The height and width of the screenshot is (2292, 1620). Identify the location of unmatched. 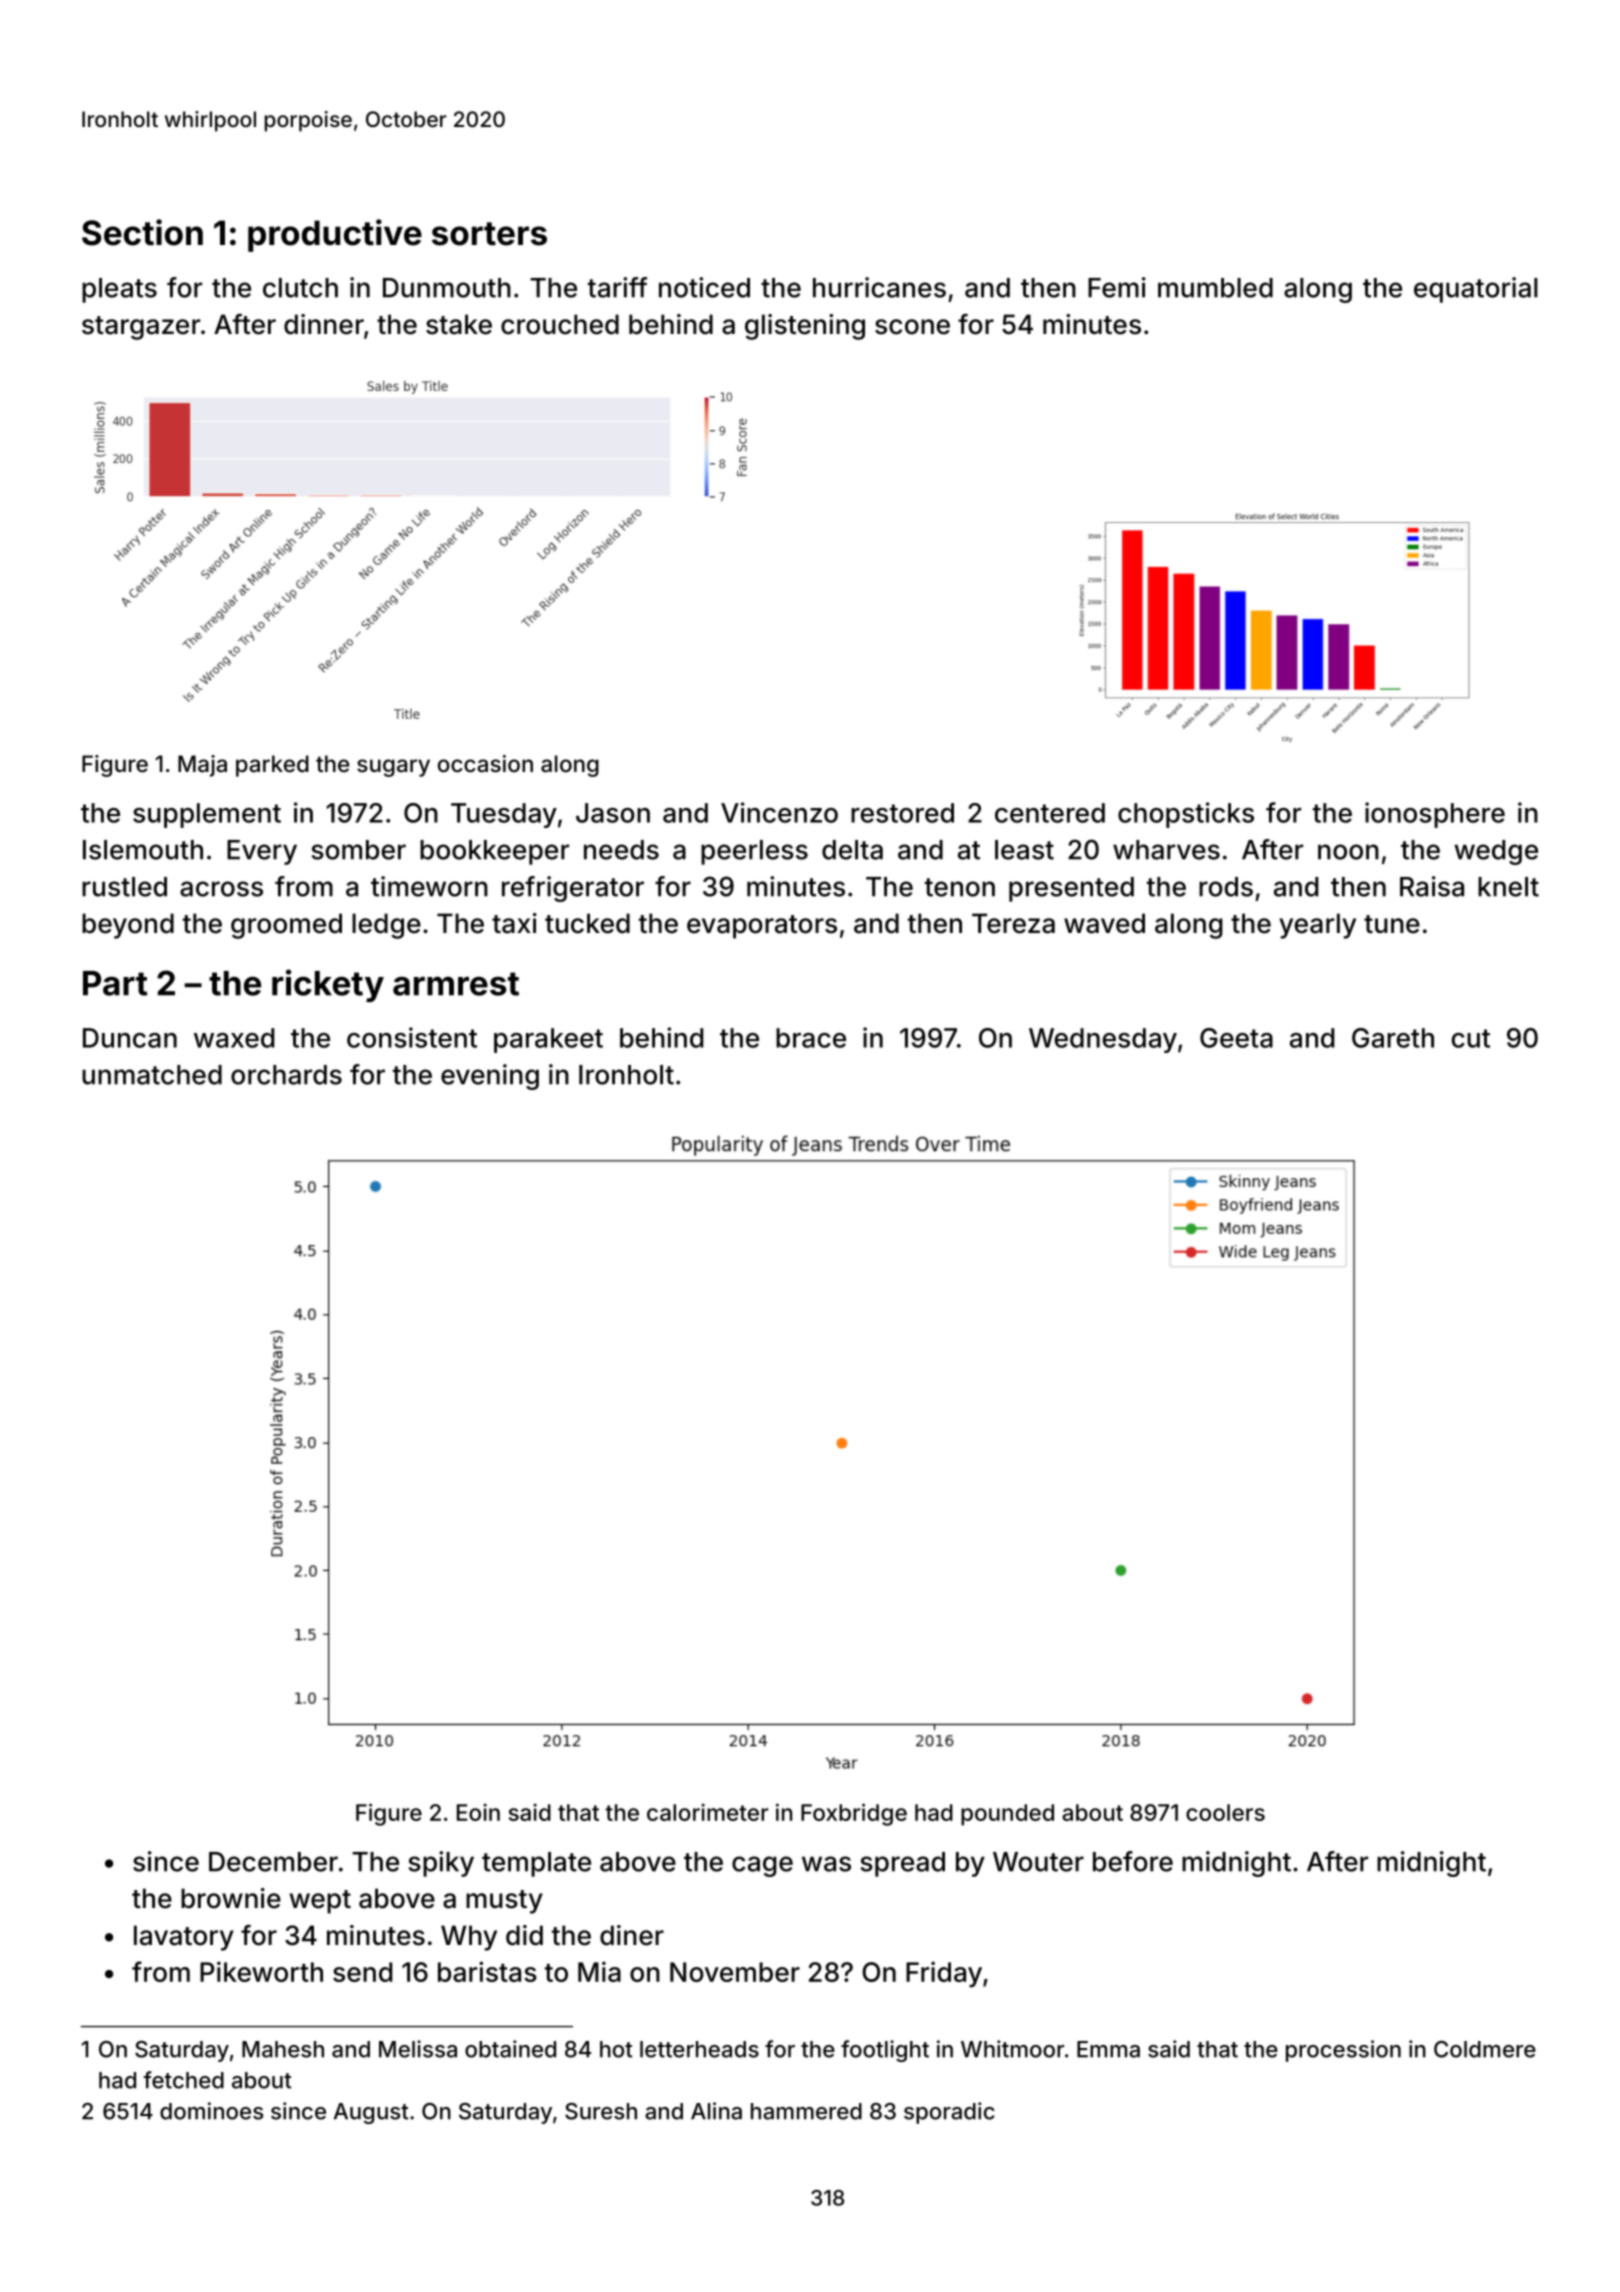
(152, 1075).
